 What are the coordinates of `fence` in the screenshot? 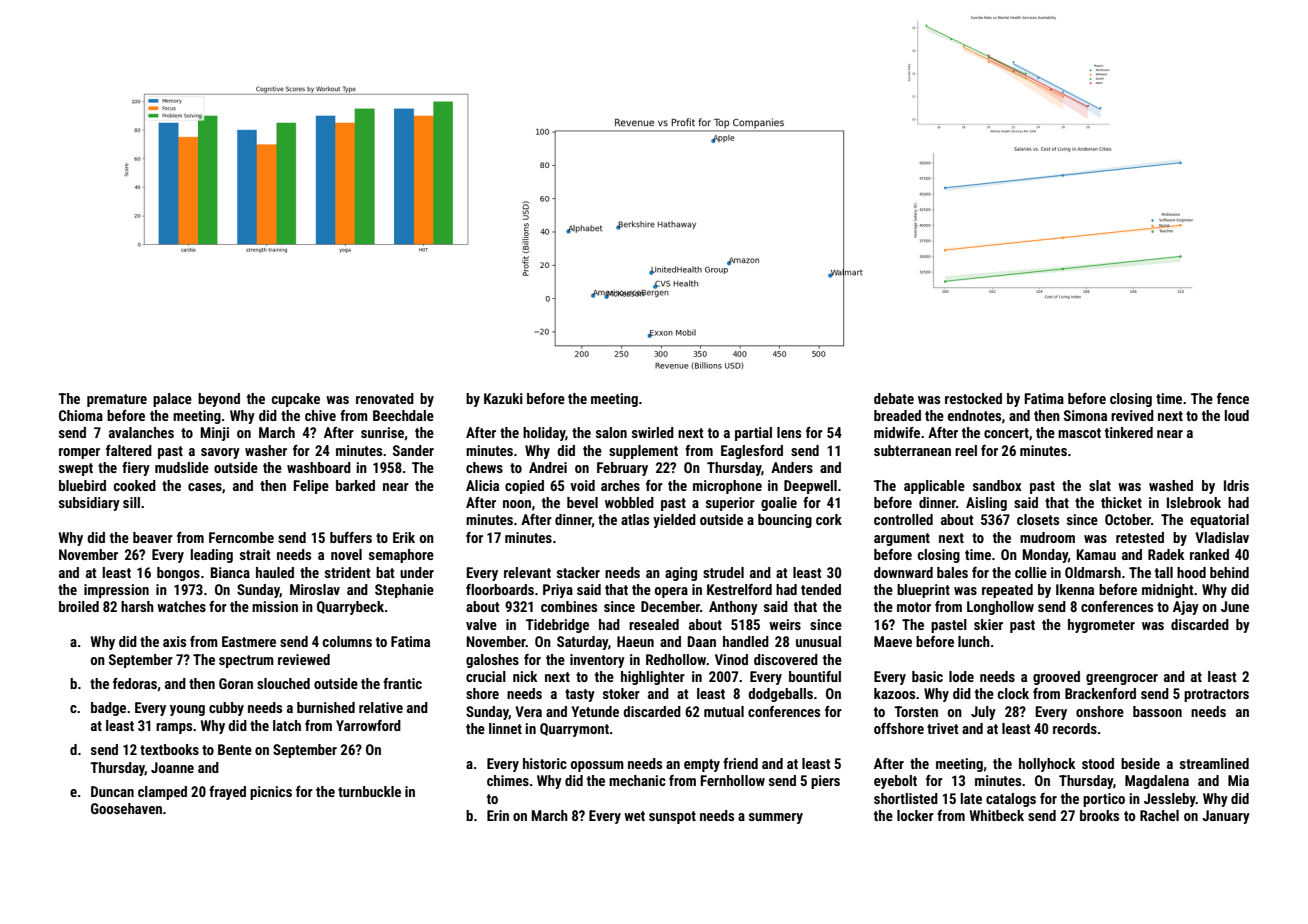 It's located at (1233, 398).
